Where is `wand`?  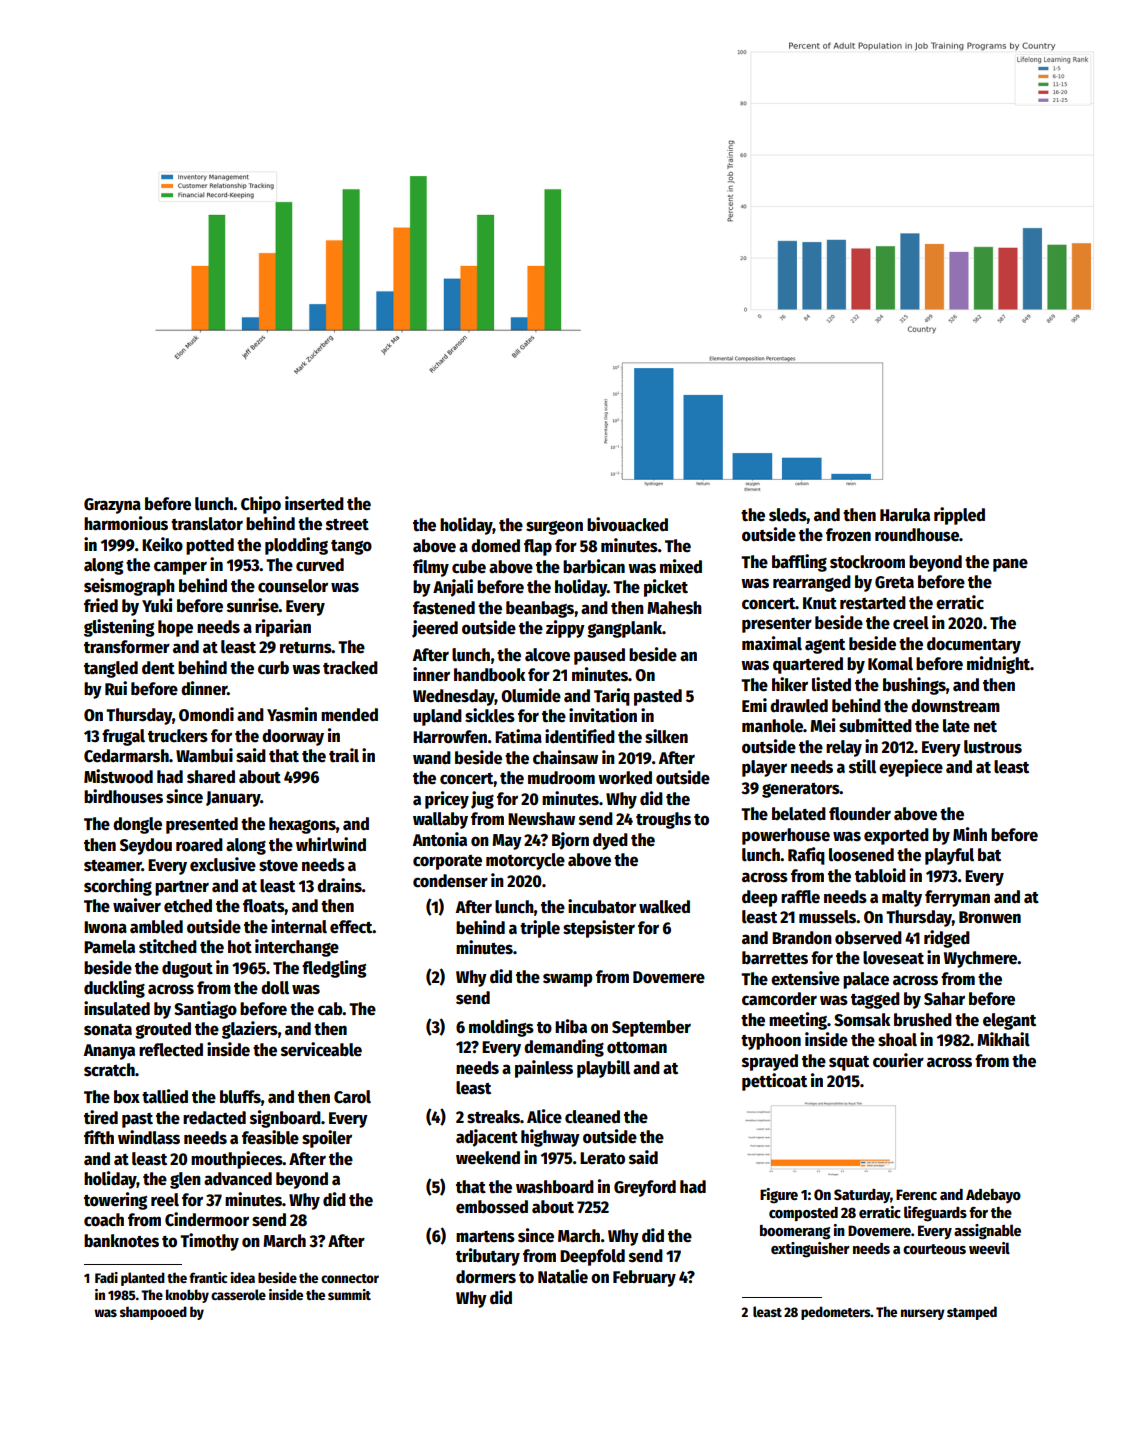
wand is located at coordinates (432, 758).
